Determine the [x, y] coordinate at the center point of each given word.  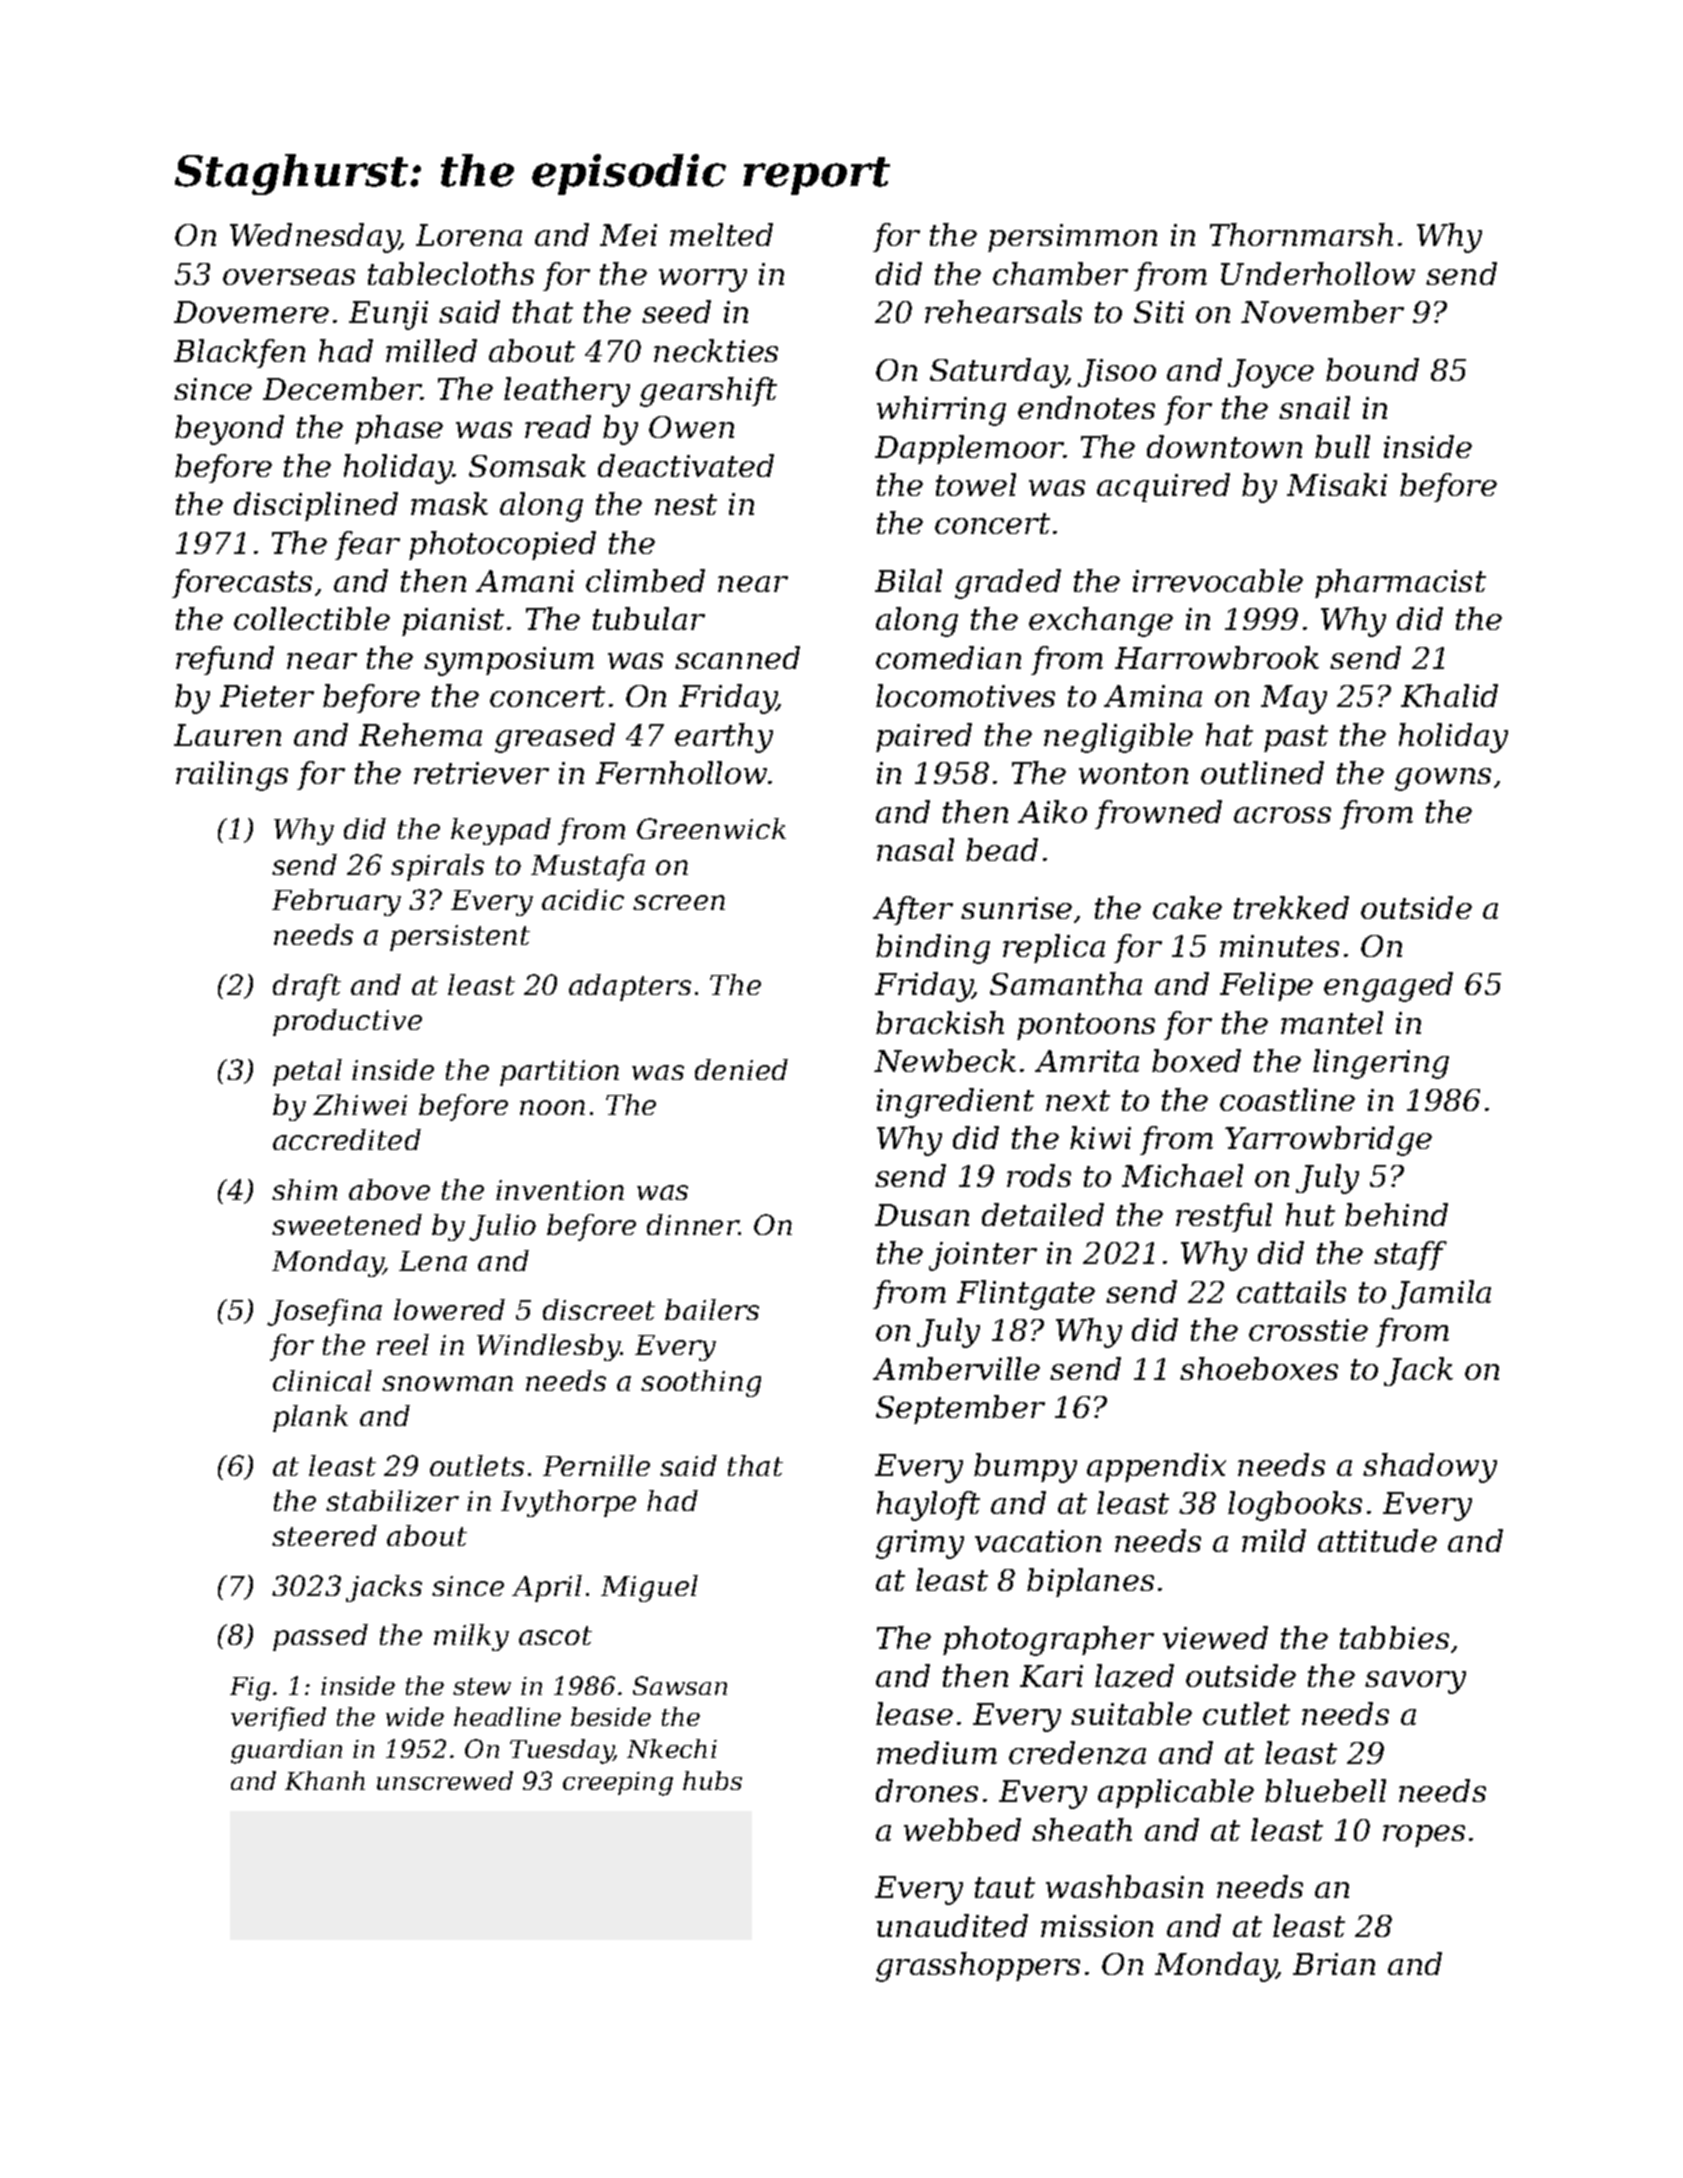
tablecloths [451, 273]
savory [1415, 1682]
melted [721, 234]
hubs [712, 1780]
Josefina [324, 1312]
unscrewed [445, 1780]
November [1322, 311]
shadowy [1430, 1468]
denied [741, 1069]
